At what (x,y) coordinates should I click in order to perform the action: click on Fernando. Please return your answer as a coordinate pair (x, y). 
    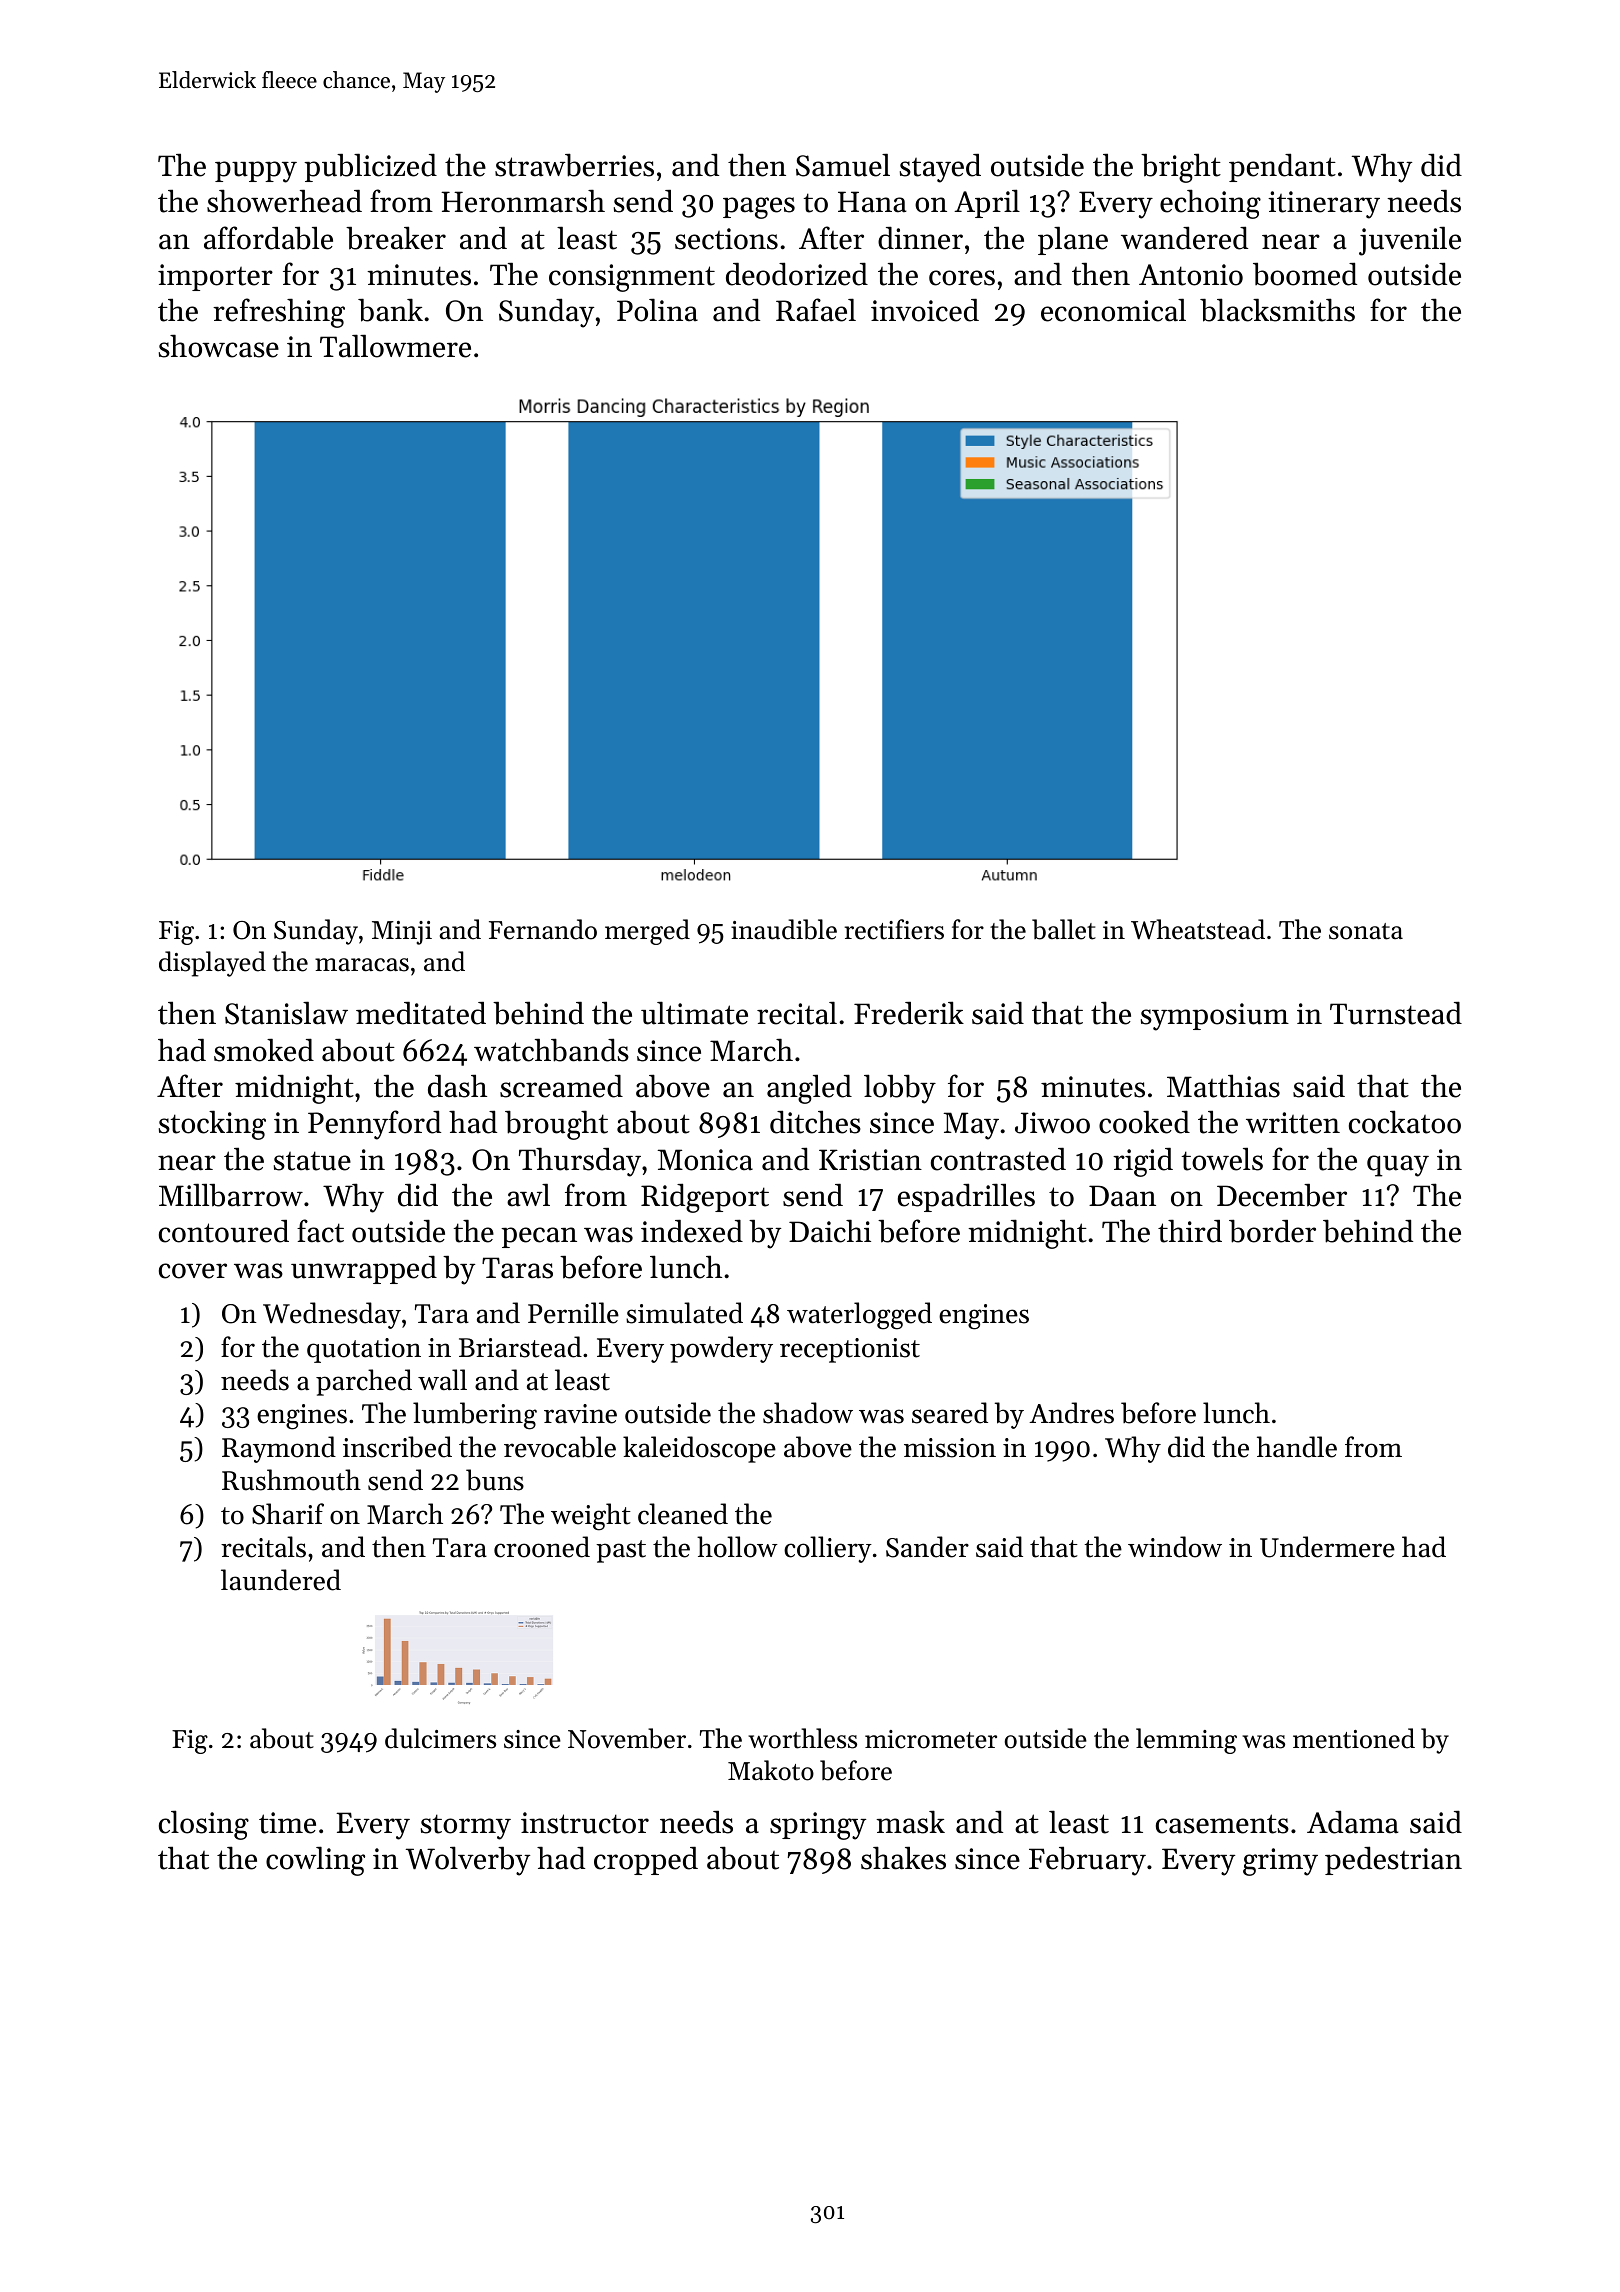
    Looking at the image, I should click on (543, 929).
